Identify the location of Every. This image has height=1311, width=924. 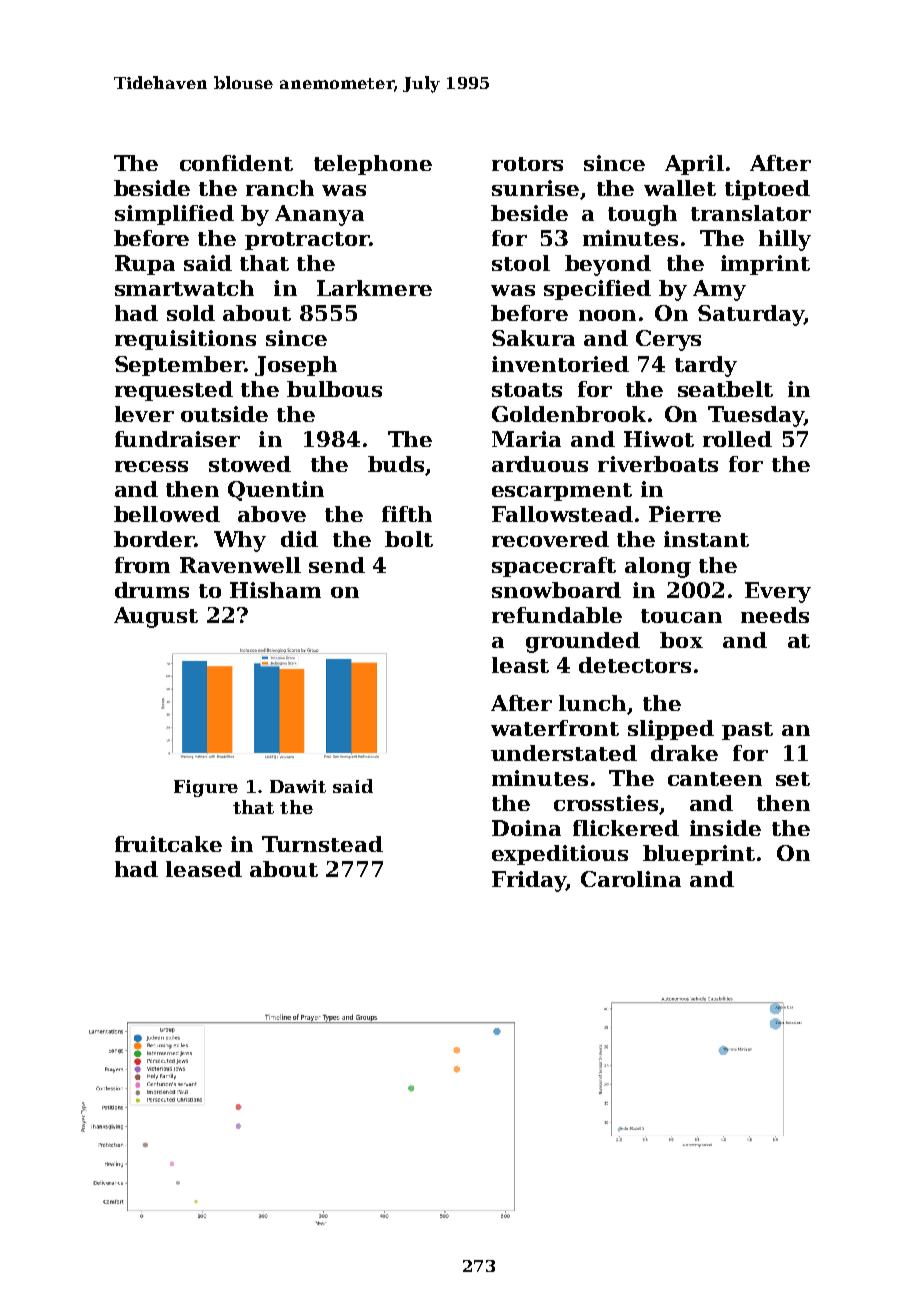
(778, 592).
